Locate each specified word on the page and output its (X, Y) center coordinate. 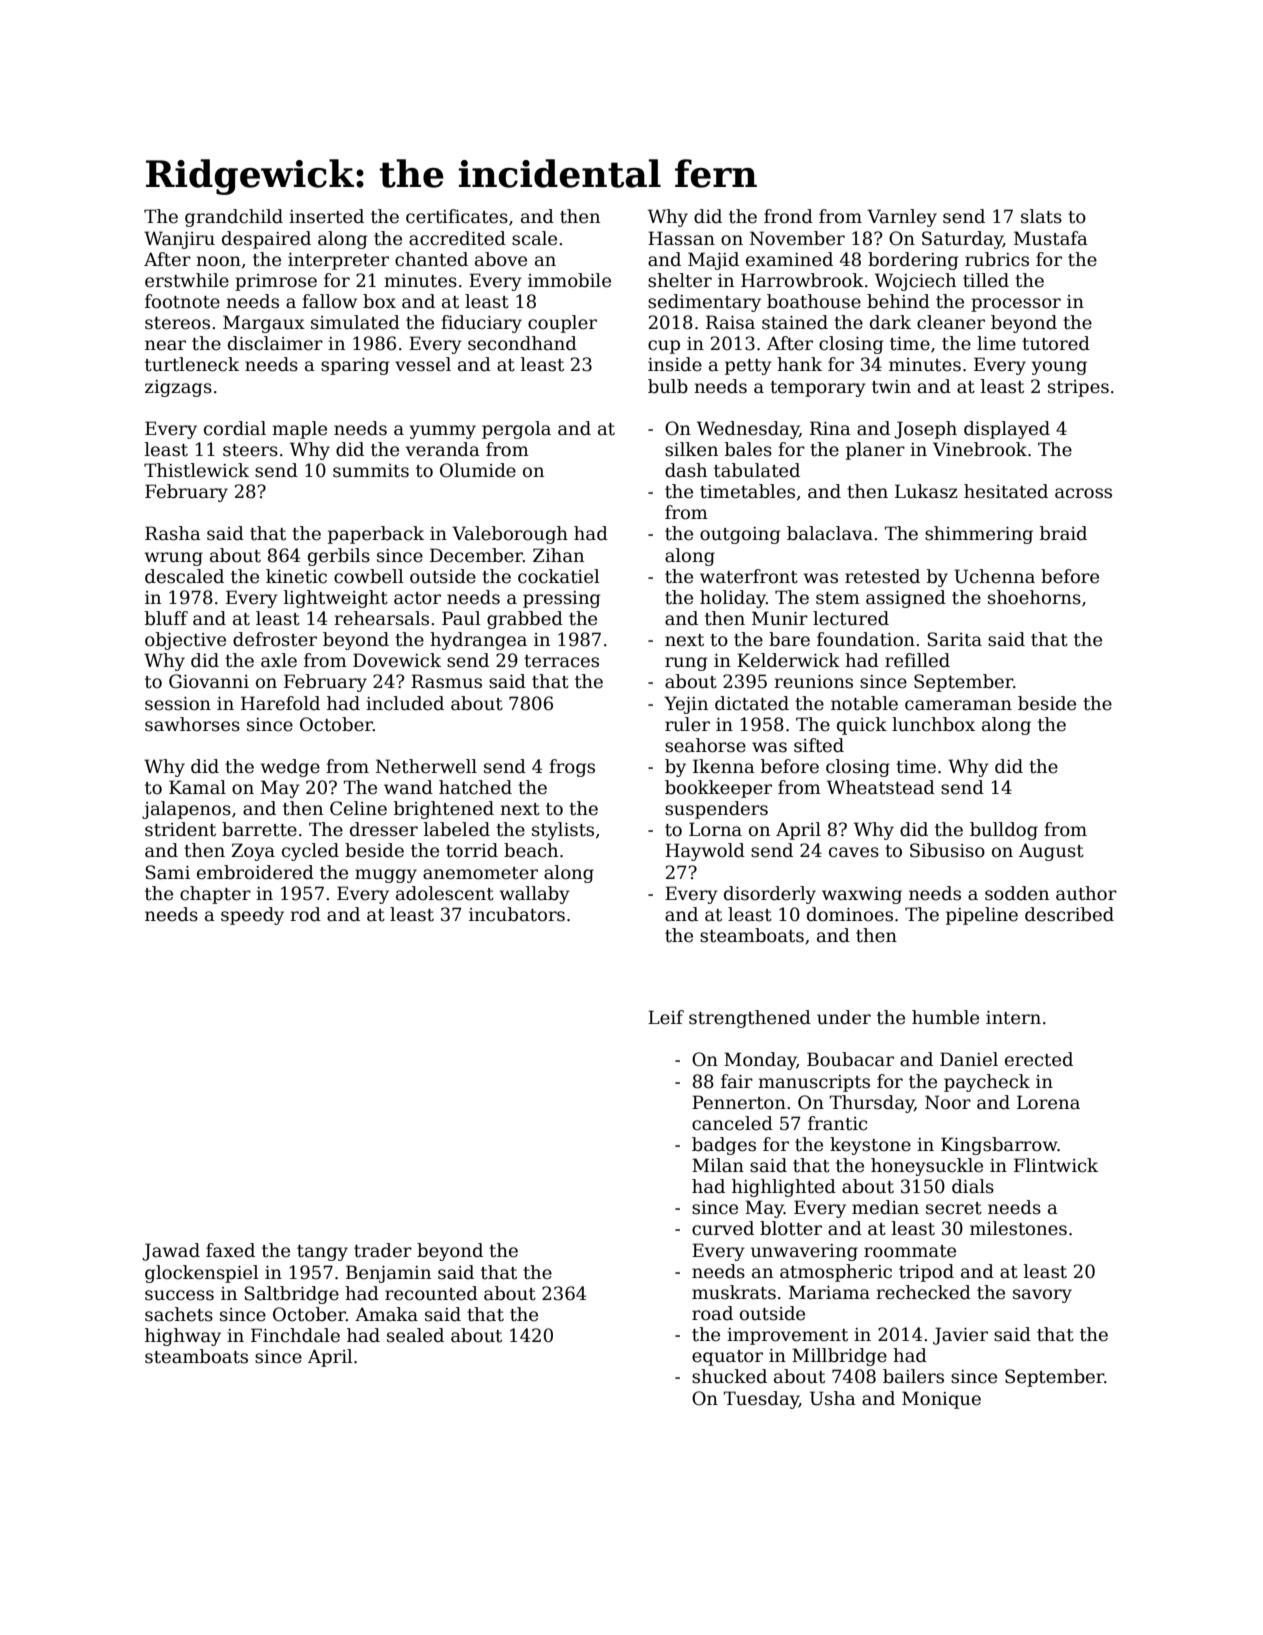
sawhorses (192, 724)
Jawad (171, 1252)
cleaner (951, 322)
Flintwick (1056, 1165)
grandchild (234, 218)
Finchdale (295, 1335)
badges (724, 1146)
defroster (275, 639)
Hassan (681, 238)
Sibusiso (947, 850)
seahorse (705, 745)
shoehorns (1034, 597)
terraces (561, 661)
